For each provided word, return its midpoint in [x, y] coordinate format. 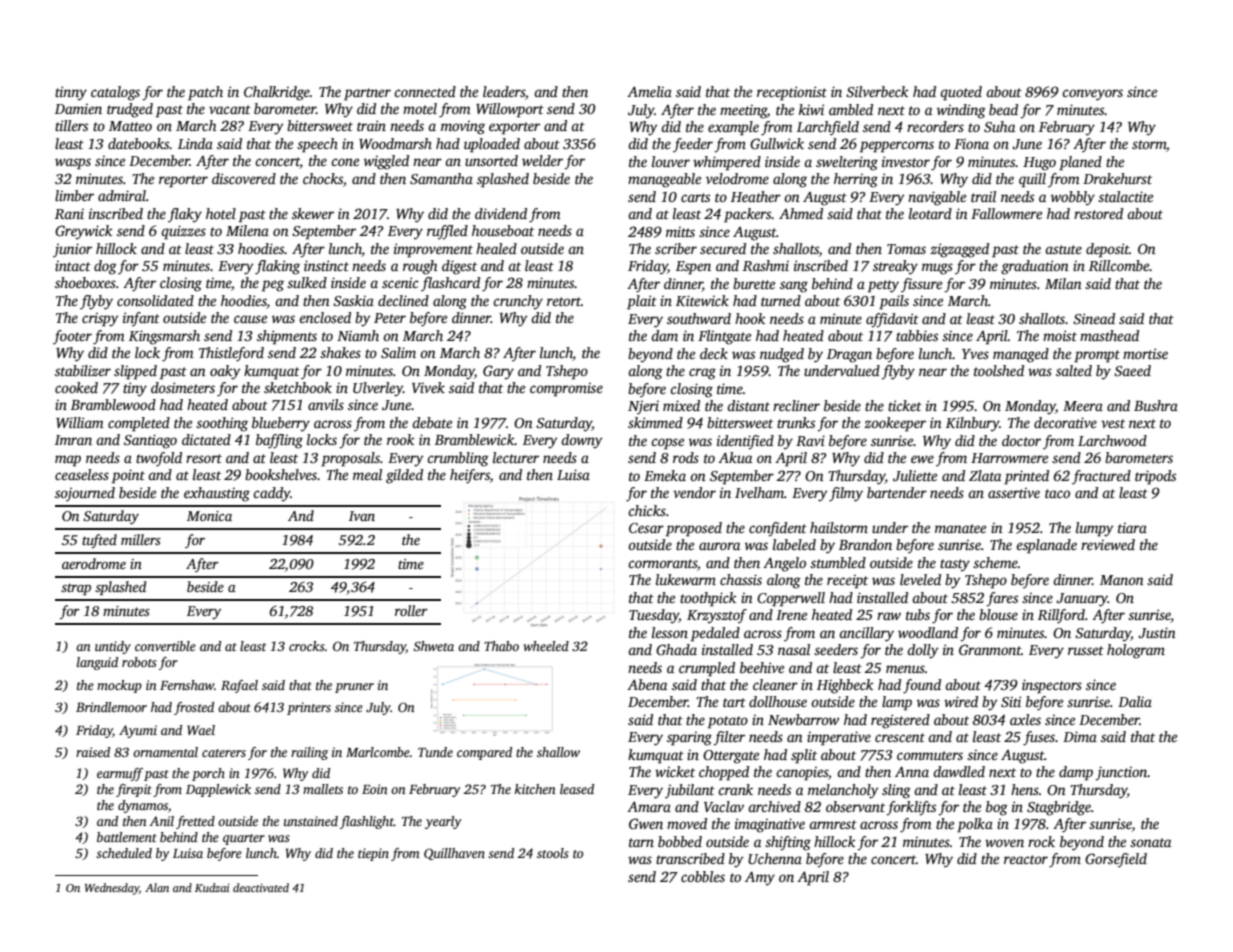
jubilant [690, 791]
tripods [1155, 477]
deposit [1107, 250]
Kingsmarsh [164, 337]
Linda [195, 143]
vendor [694, 492]
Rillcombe [1119, 265]
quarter [244, 839]
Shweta [433, 646]
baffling [279, 441]
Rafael [239, 686]
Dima [1080, 736]
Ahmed [801, 213]
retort [564, 301]
